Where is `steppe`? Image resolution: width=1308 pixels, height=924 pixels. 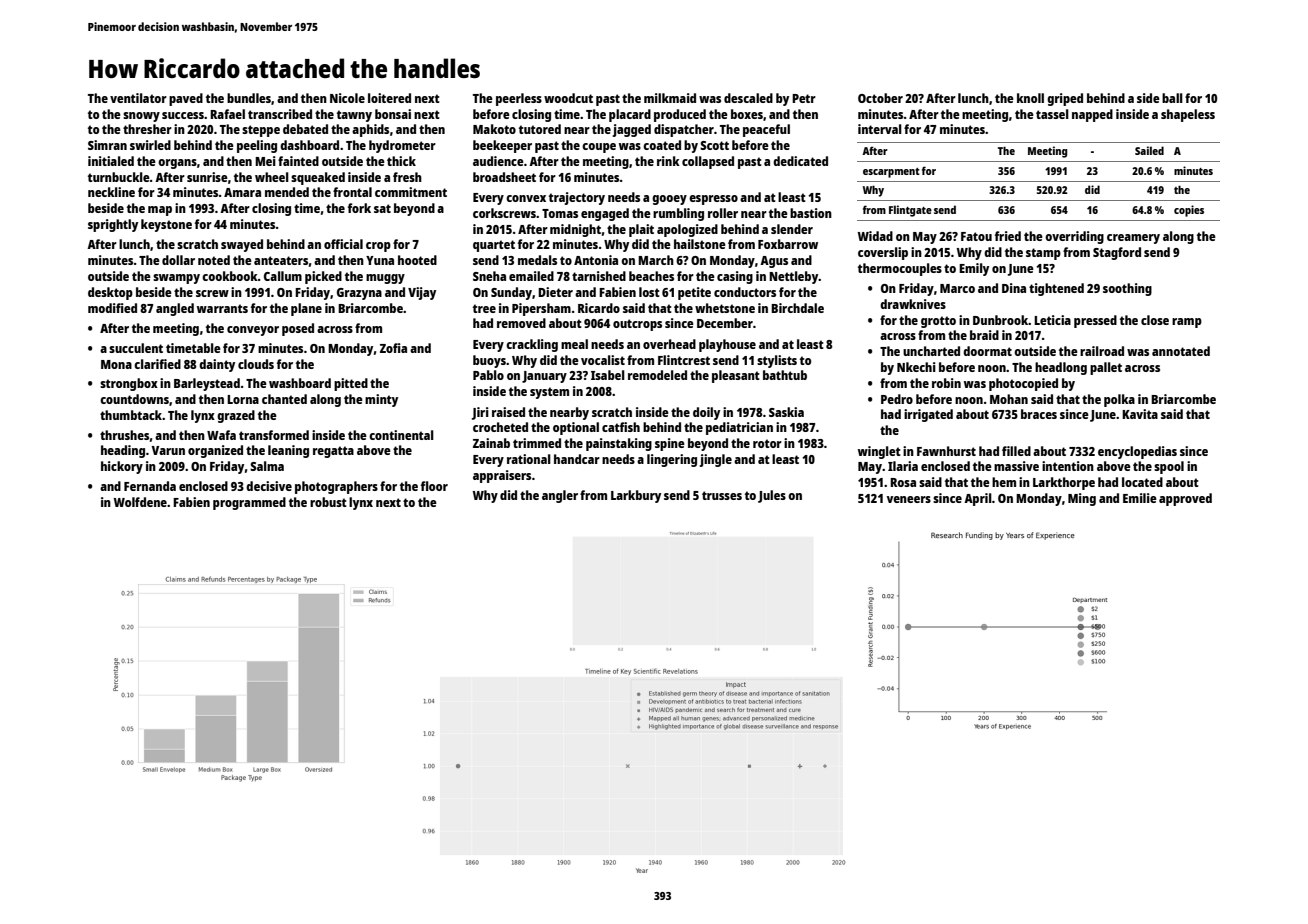
steppe is located at coordinates (261, 131).
